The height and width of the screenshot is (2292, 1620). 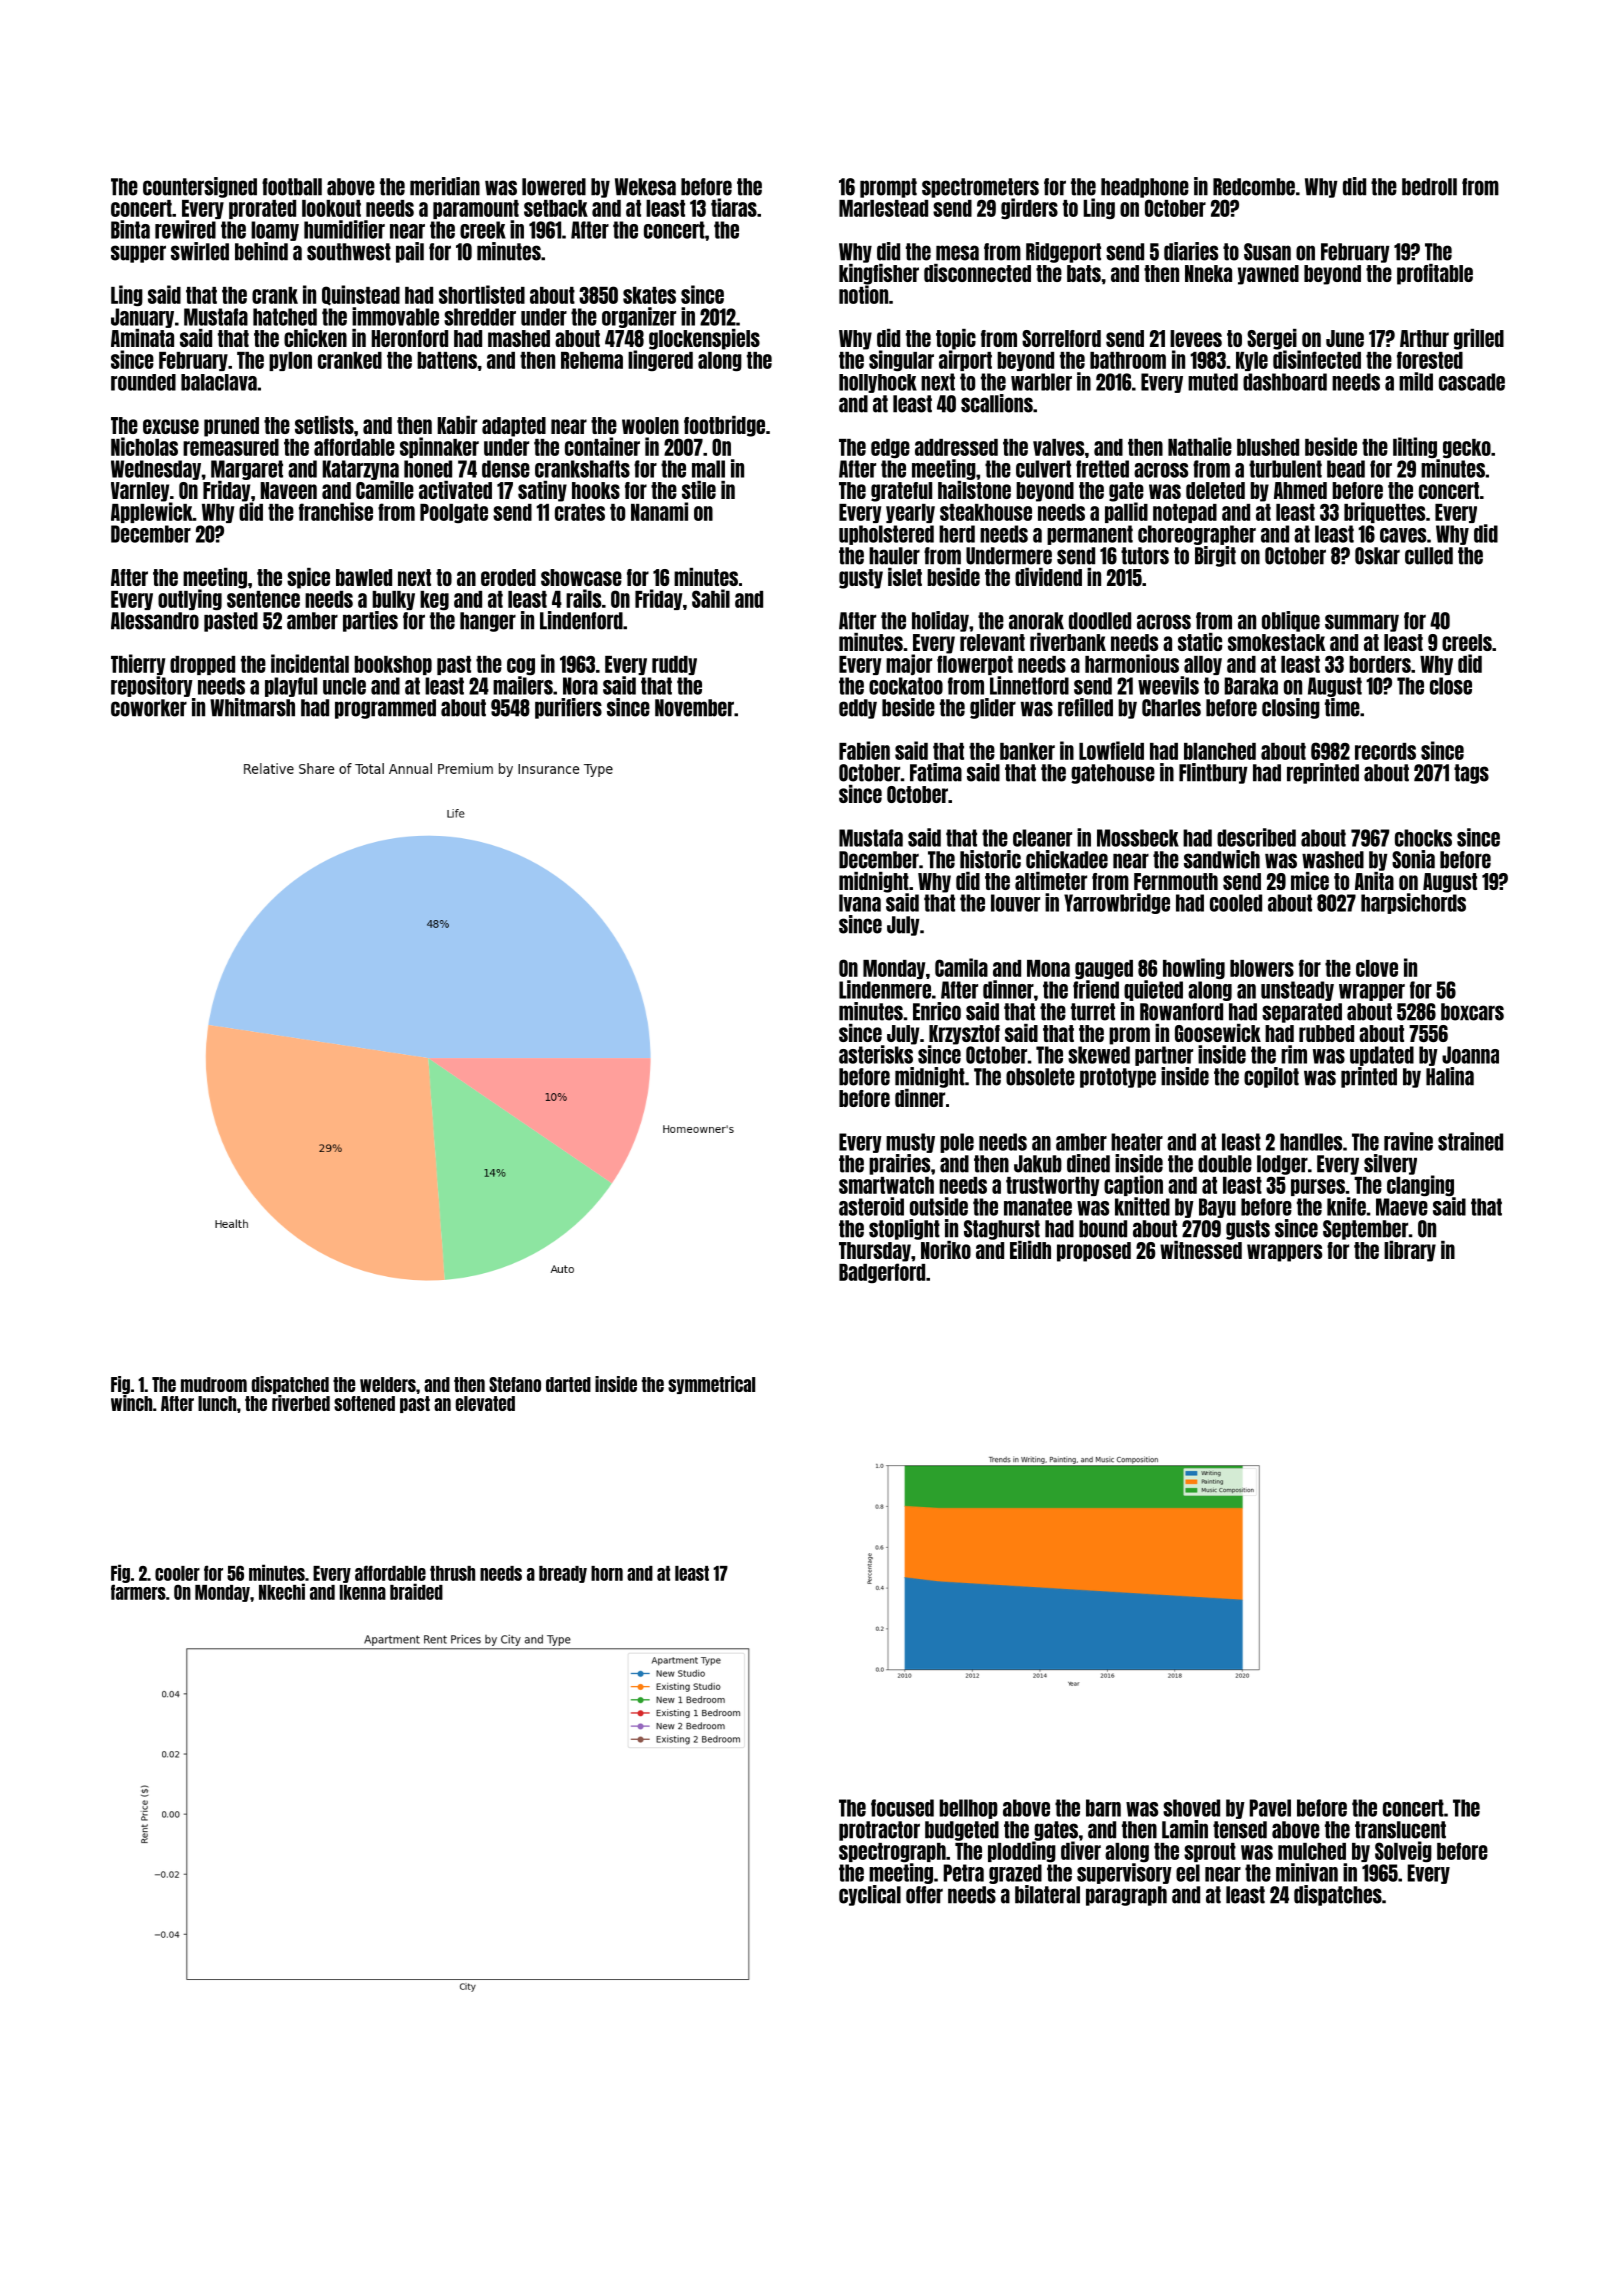 I want to click on tiaras, so click(x=734, y=207).
